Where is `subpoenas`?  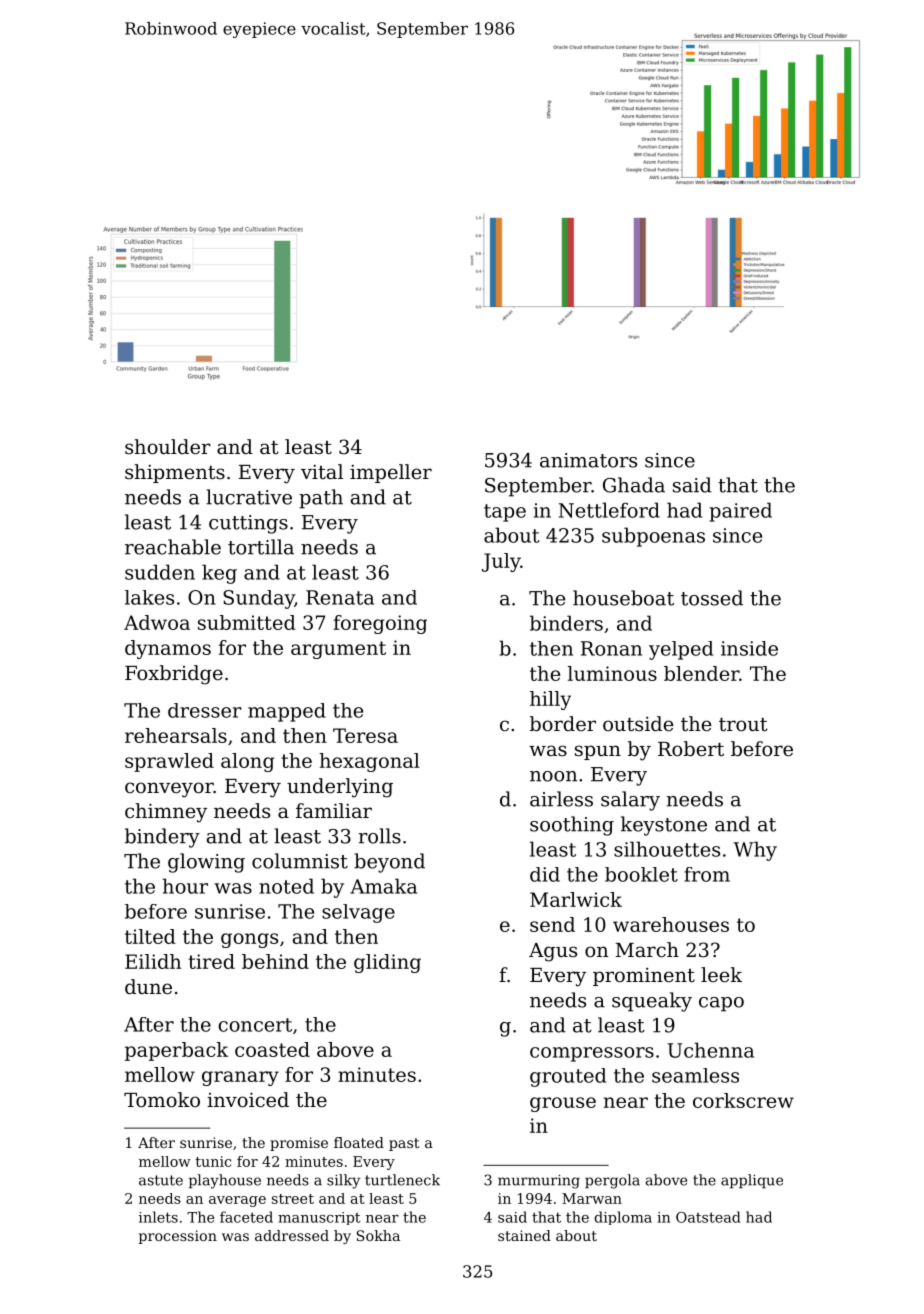 subpoenas is located at coordinates (653, 537).
